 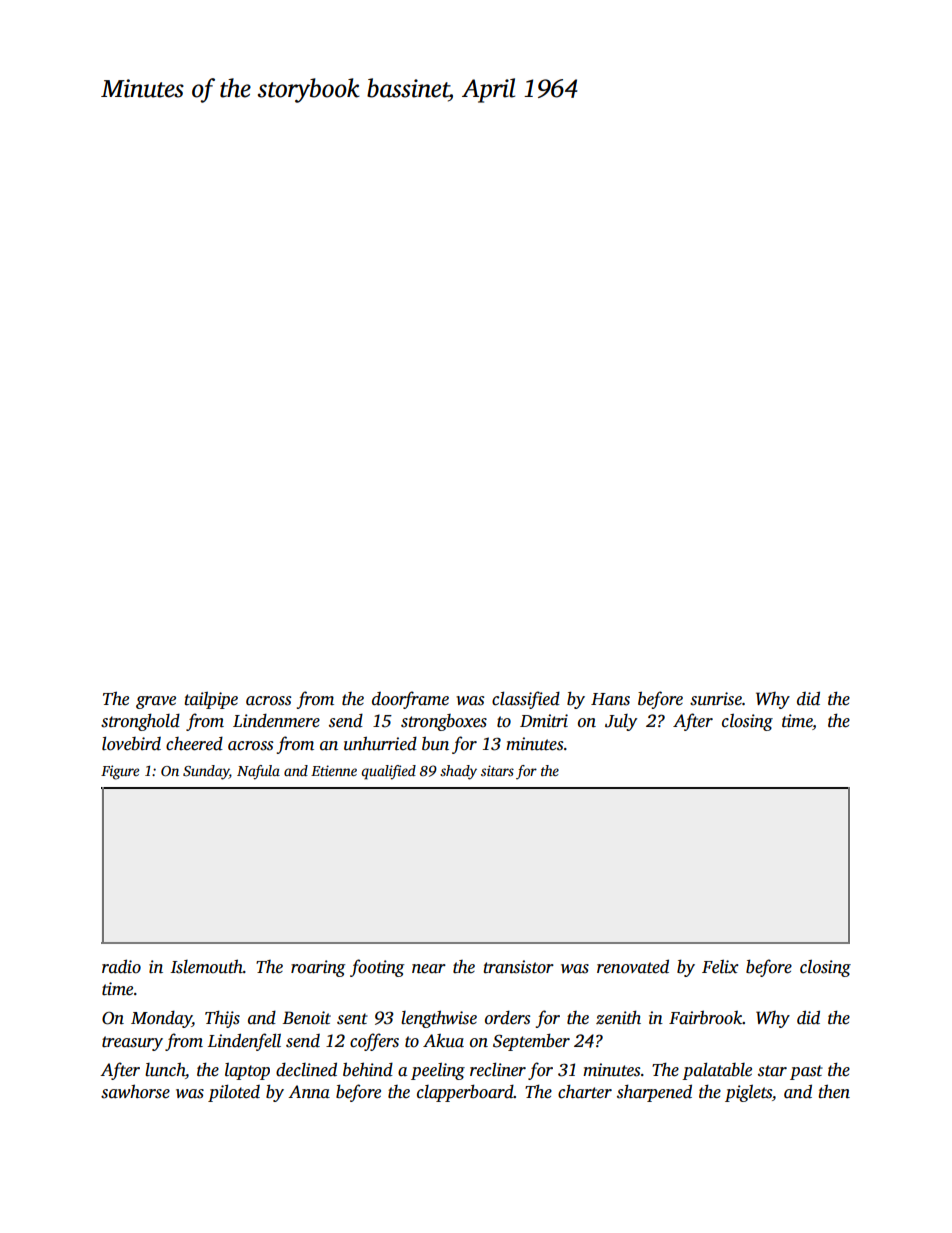 I want to click on Figure, so click(x=120, y=772).
